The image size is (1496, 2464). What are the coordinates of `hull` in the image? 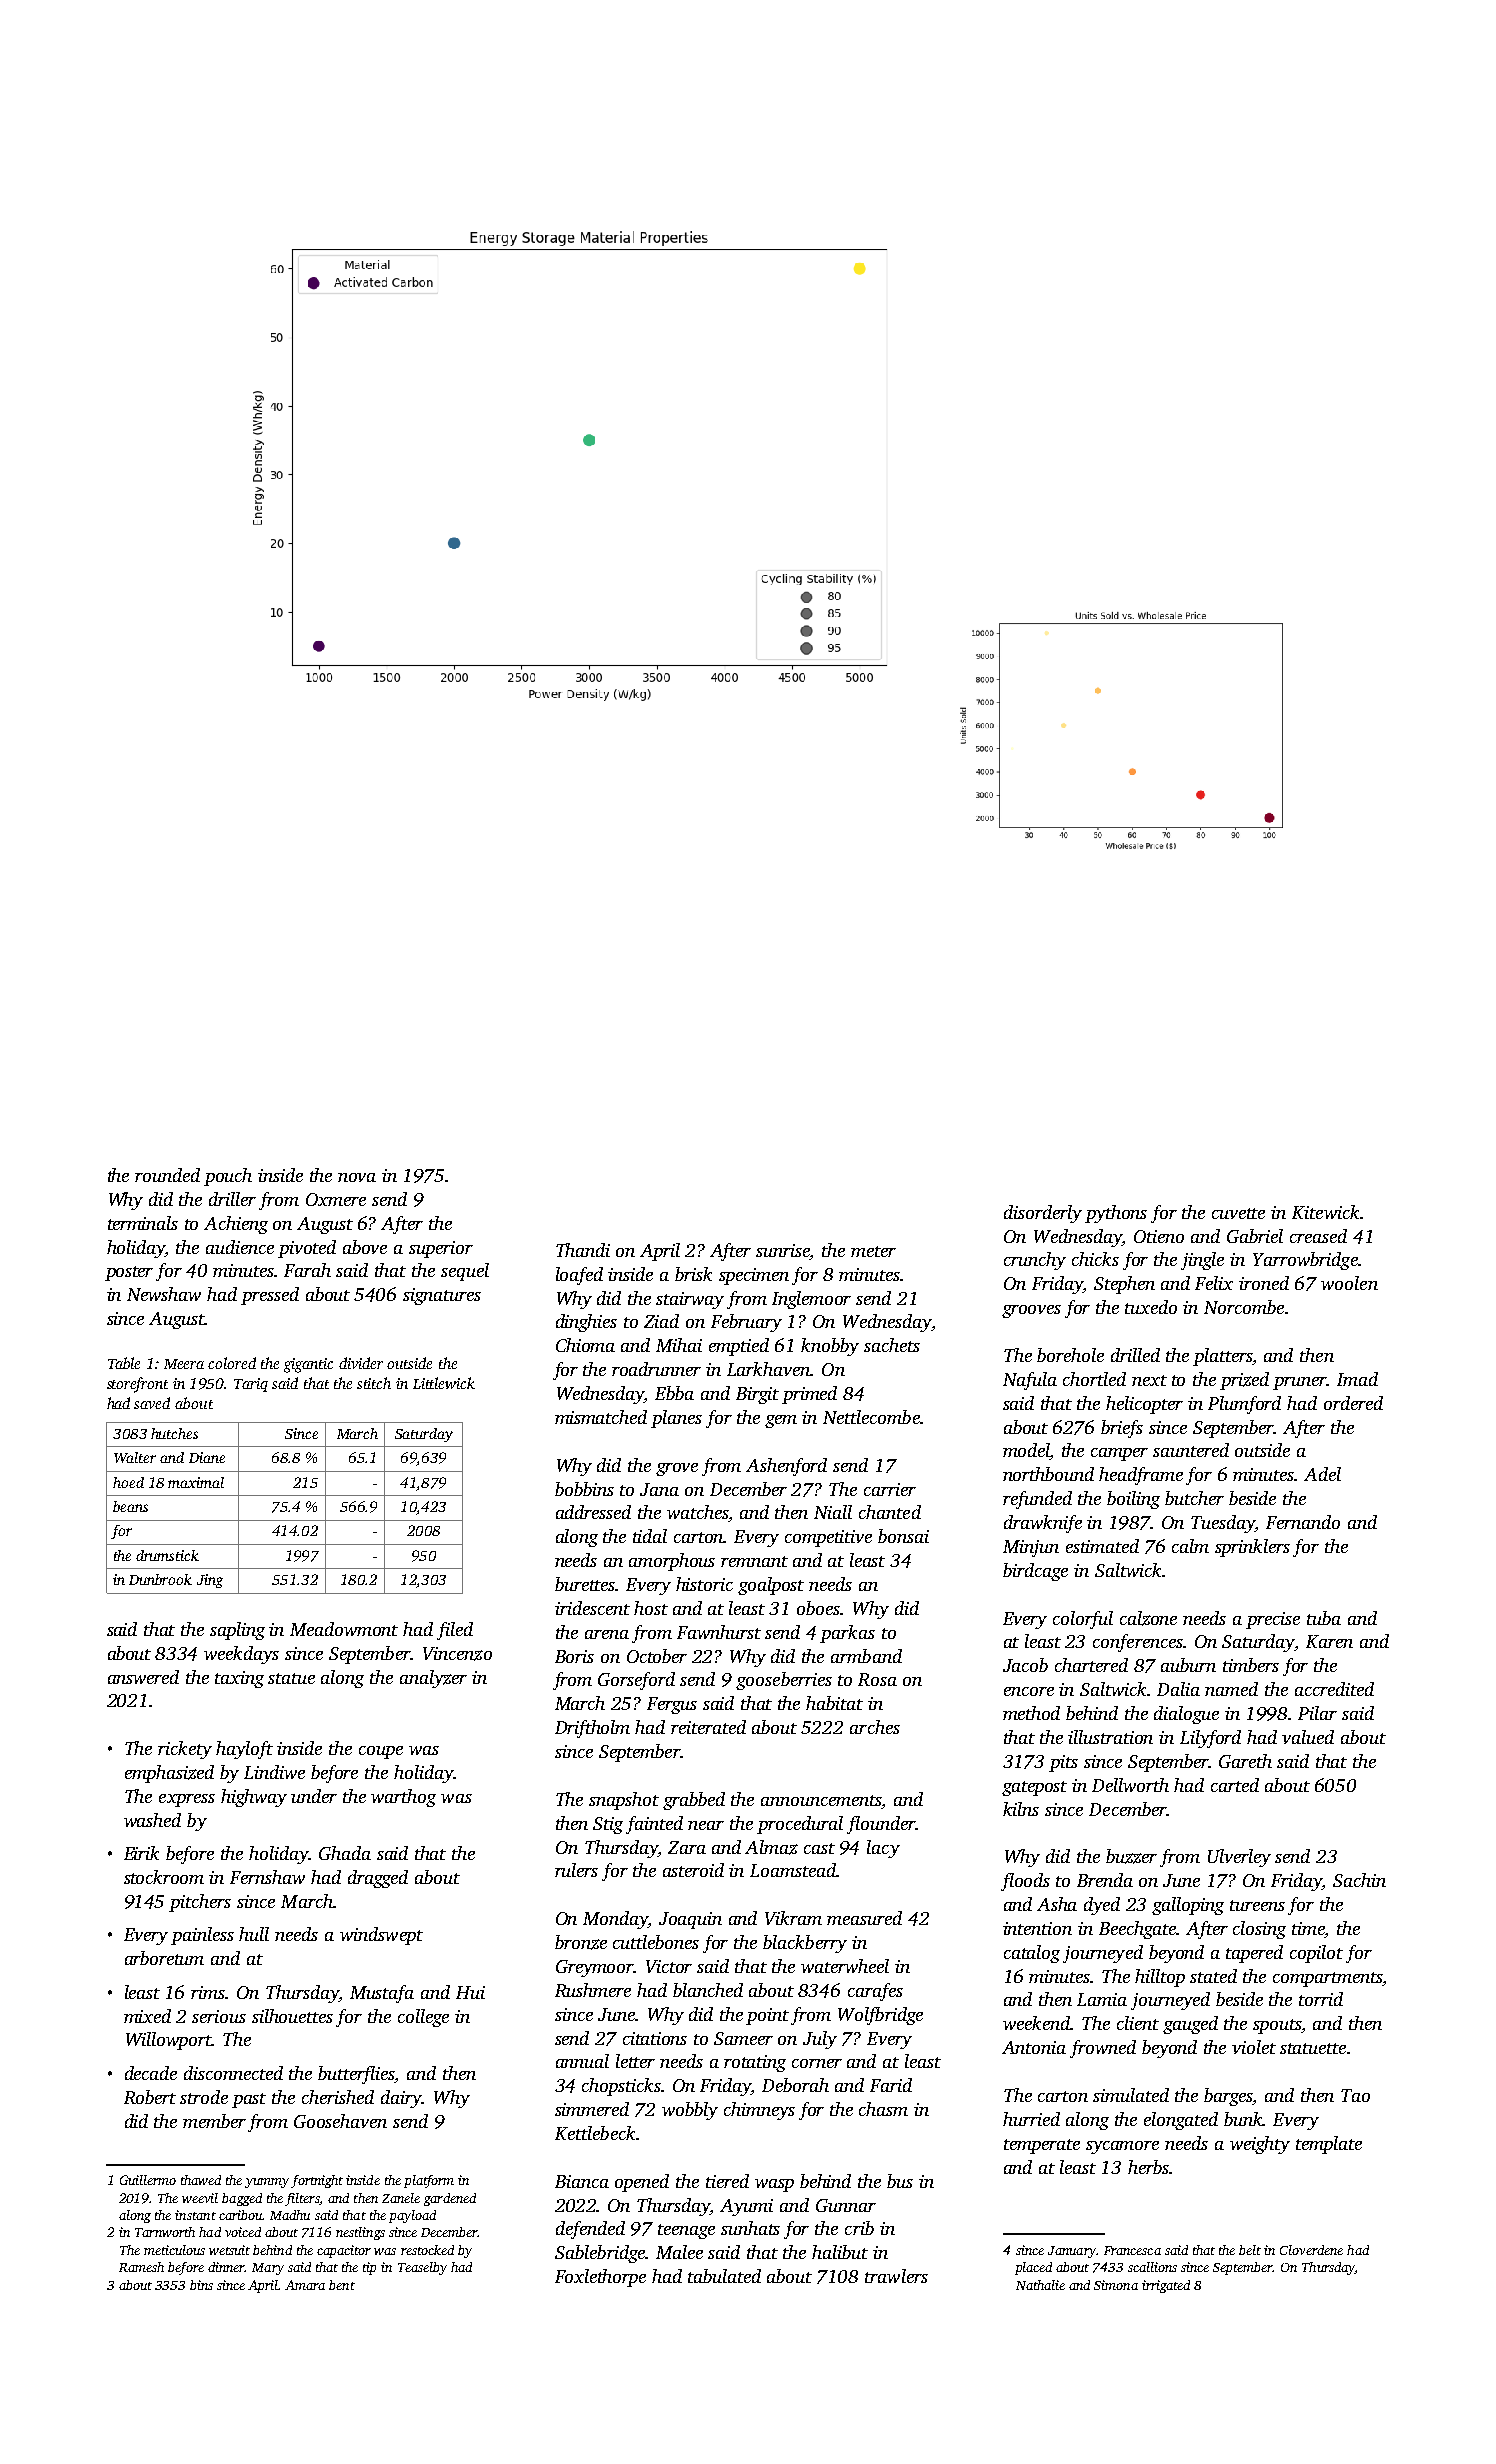 It's located at (254, 1934).
